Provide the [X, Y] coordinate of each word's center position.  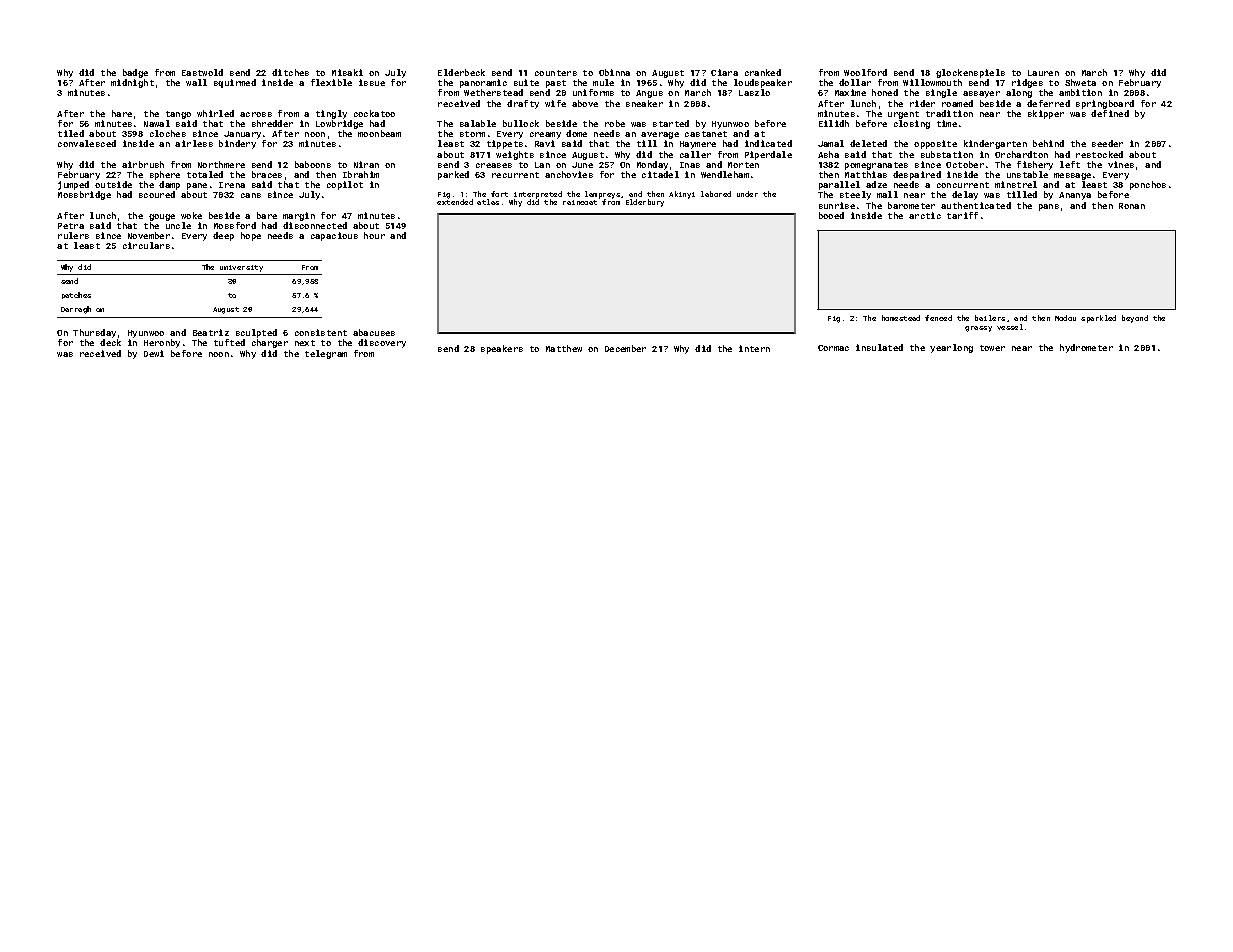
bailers [990, 318]
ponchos [1148, 185]
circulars [146, 245]
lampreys [602, 195]
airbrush [143, 164]
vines [1121, 164]
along [1019, 93]
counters [556, 73]
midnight [132, 83]
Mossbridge [84, 195]
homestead [901, 318]
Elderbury [645, 203]
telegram [326, 354]
